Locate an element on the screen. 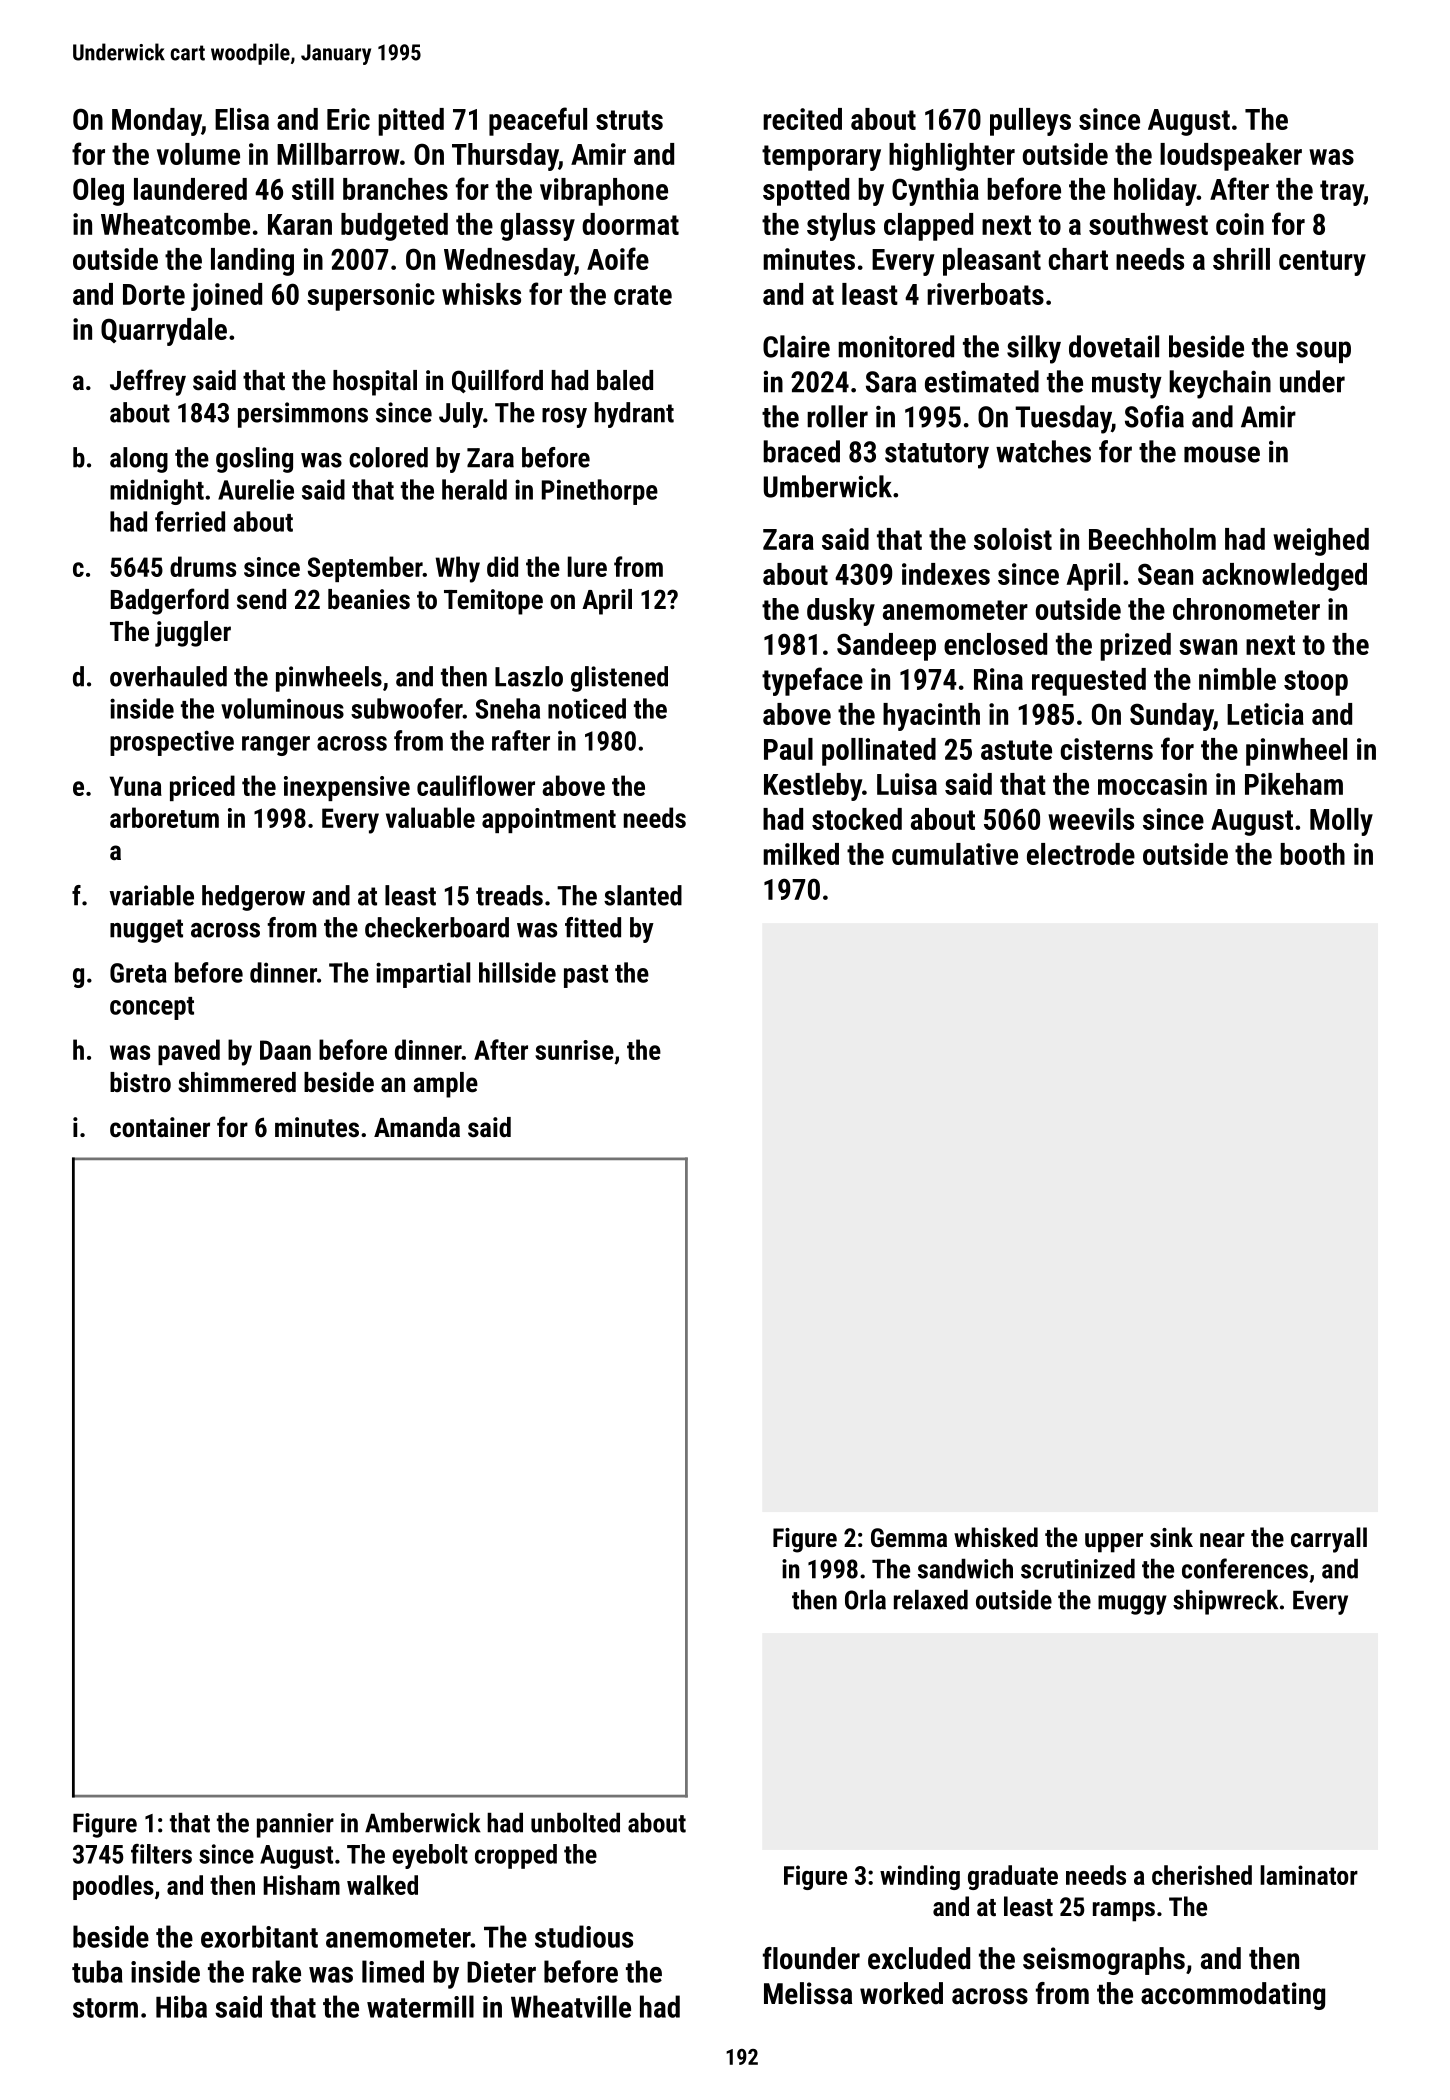  excluded is located at coordinates (919, 1958).
